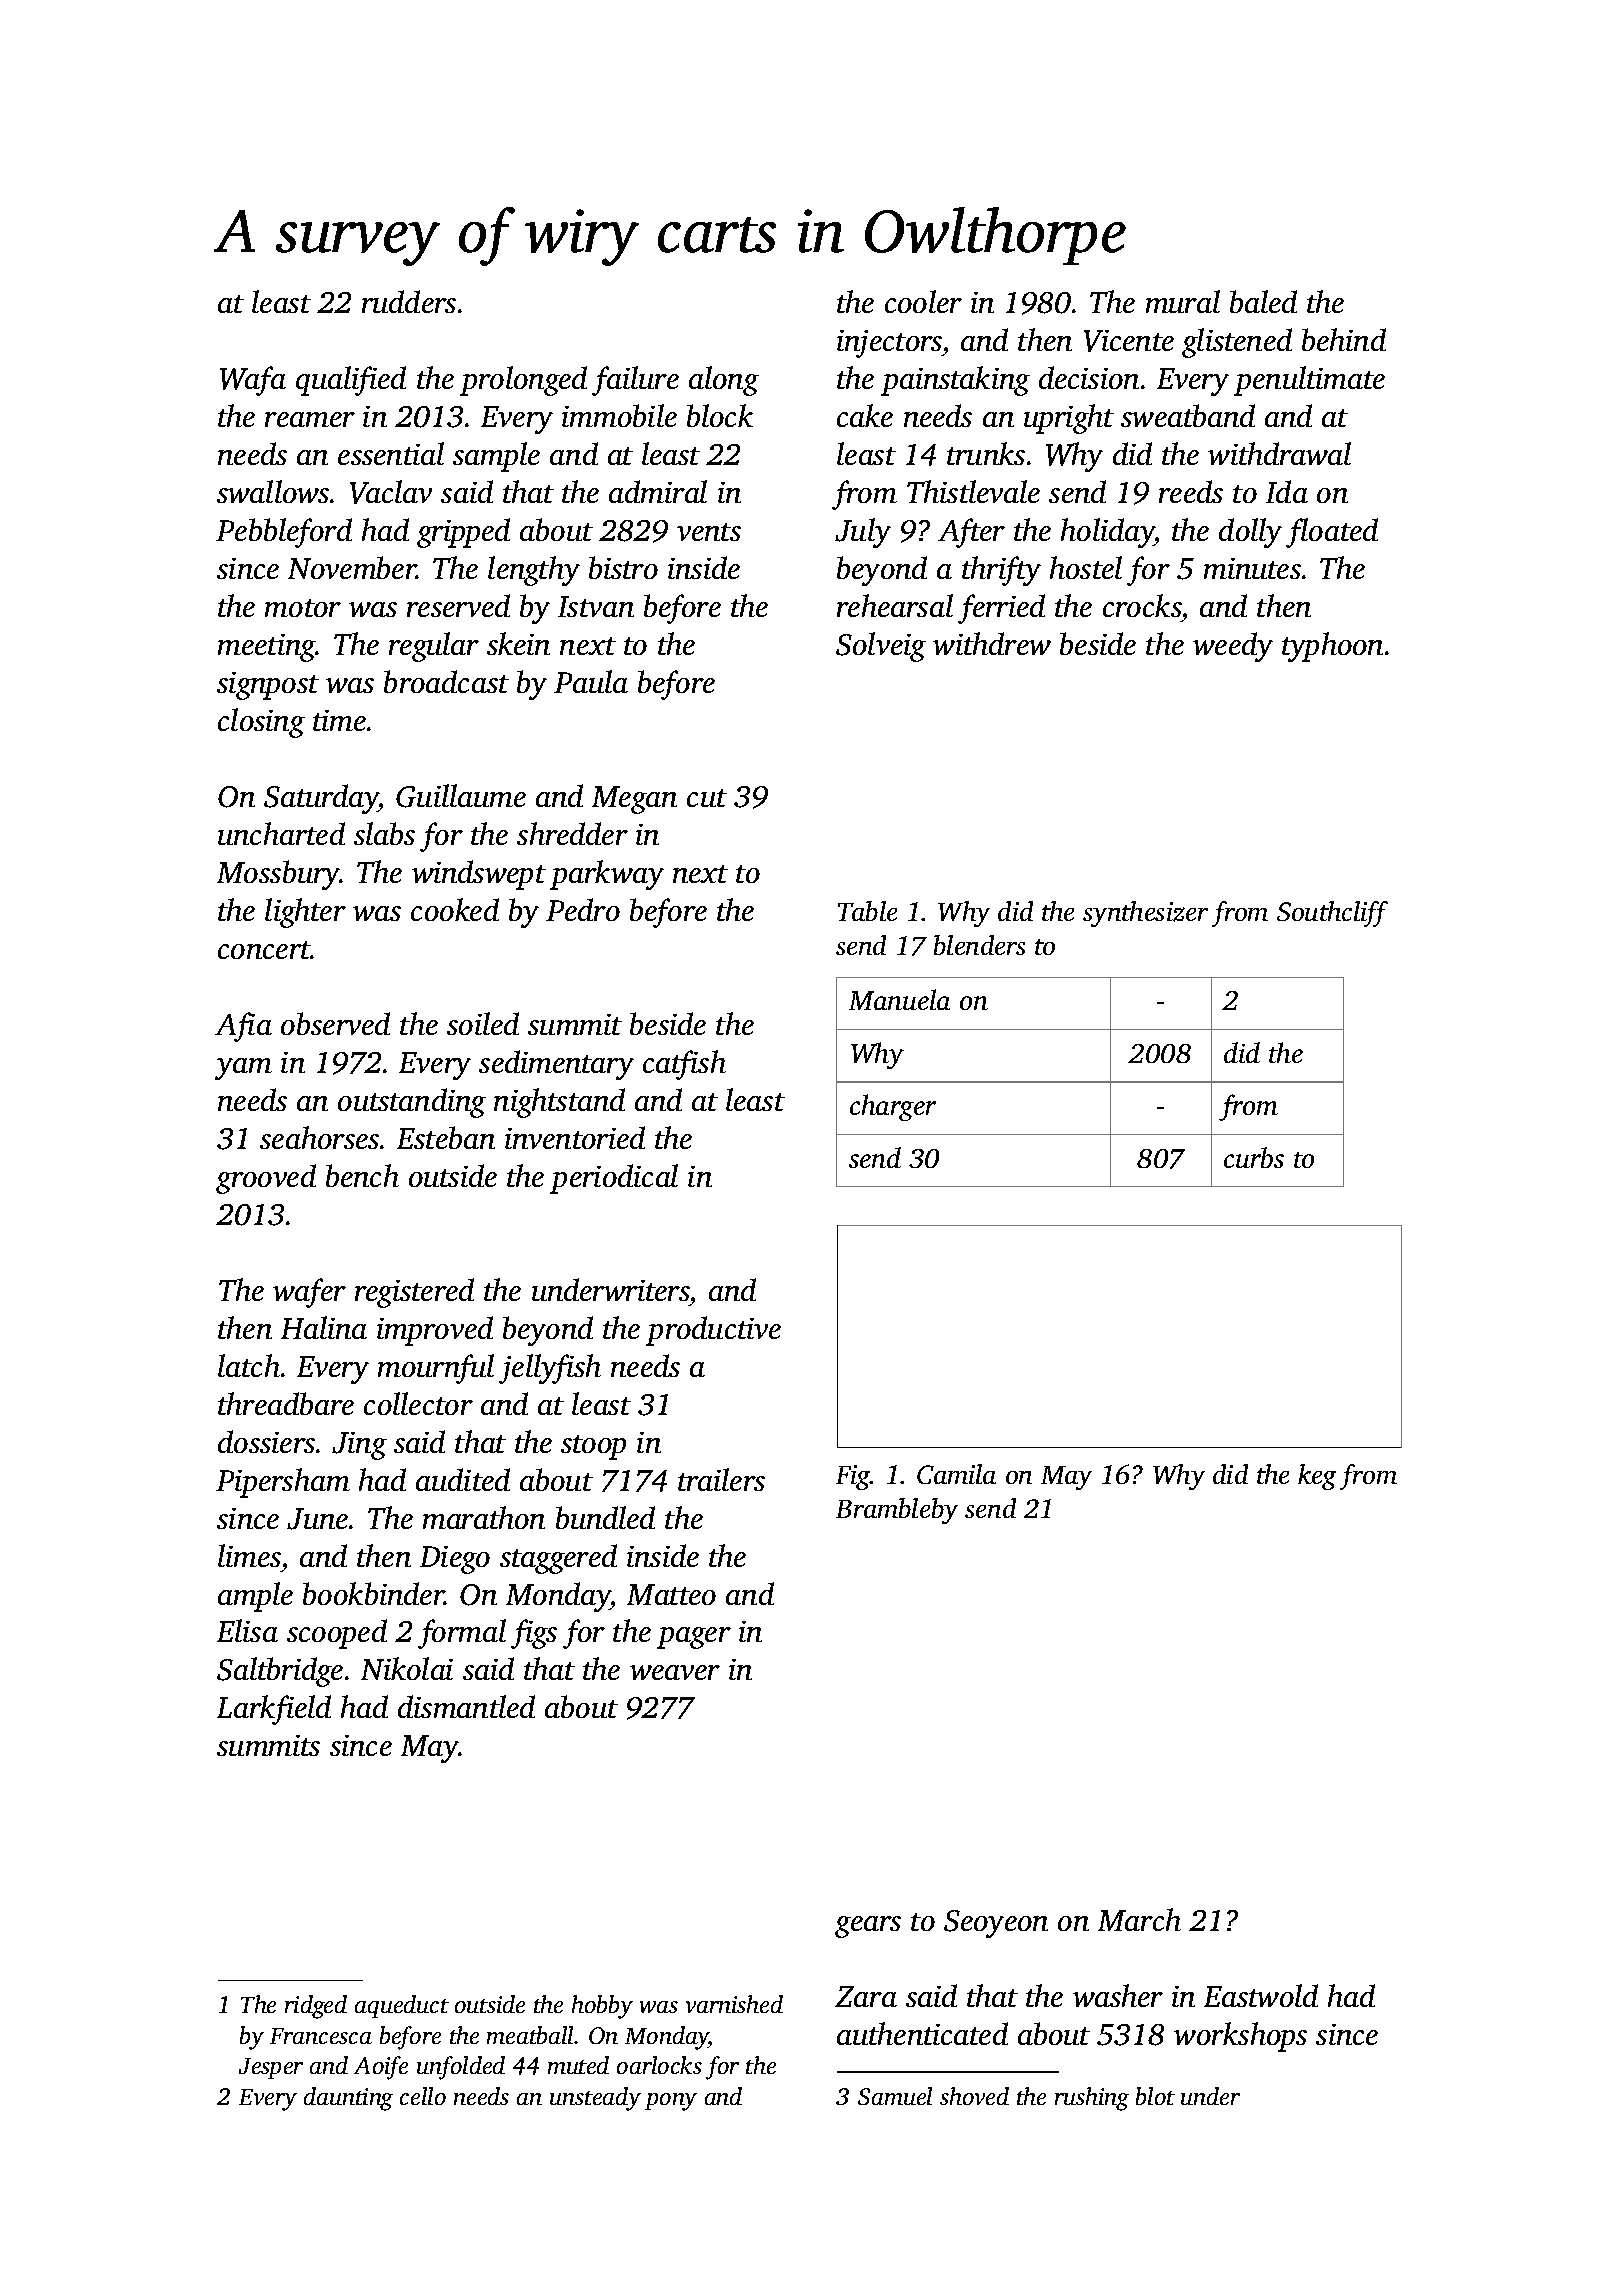  Describe the element at coordinates (1129, 341) in the screenshot. I see `Vicente` at that location.
